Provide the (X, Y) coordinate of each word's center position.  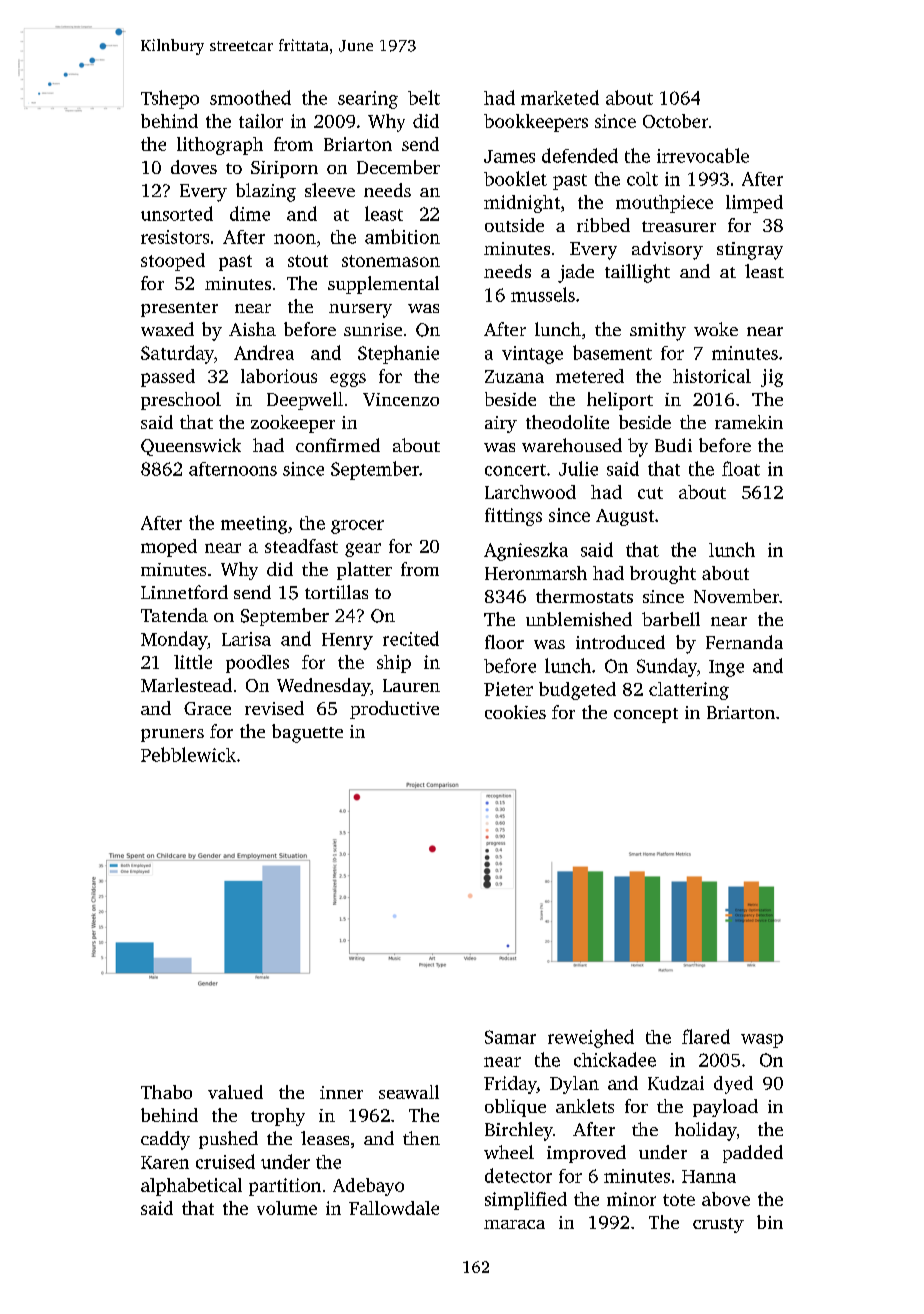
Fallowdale (394, 1208)
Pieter (508, 689)
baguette (307, 733)
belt (424, 97)
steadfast (301, 546)
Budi (673, 445)
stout (308, 261)
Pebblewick (188, 754)
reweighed (591, 1038)
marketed (560, 97)
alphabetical (191, 1187)
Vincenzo (401, 399)
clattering (689, 691)
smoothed (250, 97)
